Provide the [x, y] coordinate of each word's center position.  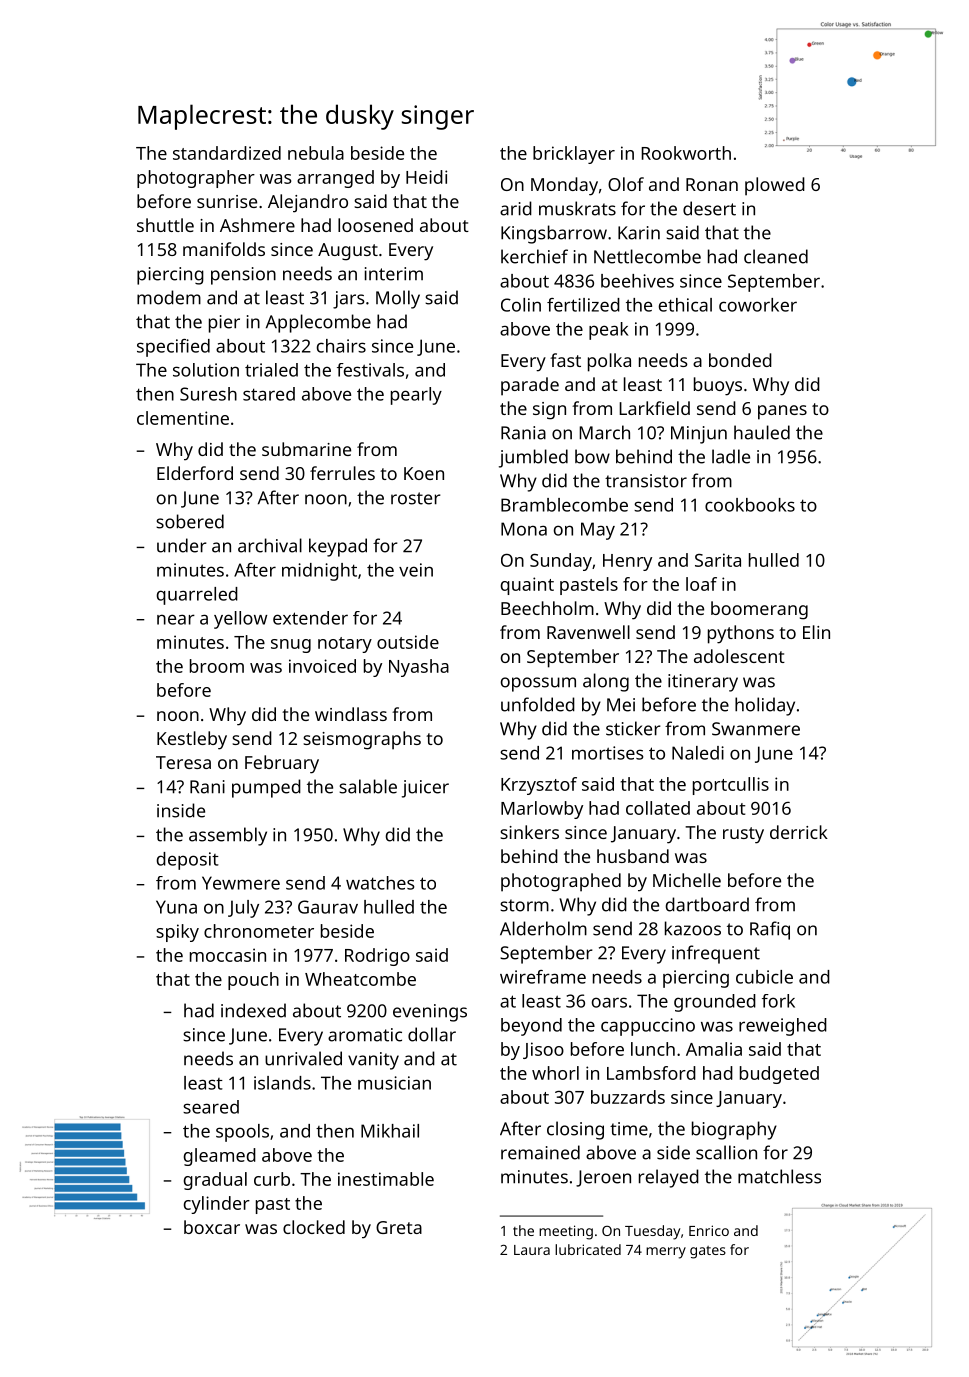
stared [269, 394]
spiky [177, 933]
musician [394, 1083]
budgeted [779, 1075]
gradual [215, 1181]
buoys [718, 386]
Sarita [718, 560]
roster [416, 498]
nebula [316, 153]
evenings [430, 1013]
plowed [775, 186]
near [176, 619]
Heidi [426, 177]
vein [416, 570]
